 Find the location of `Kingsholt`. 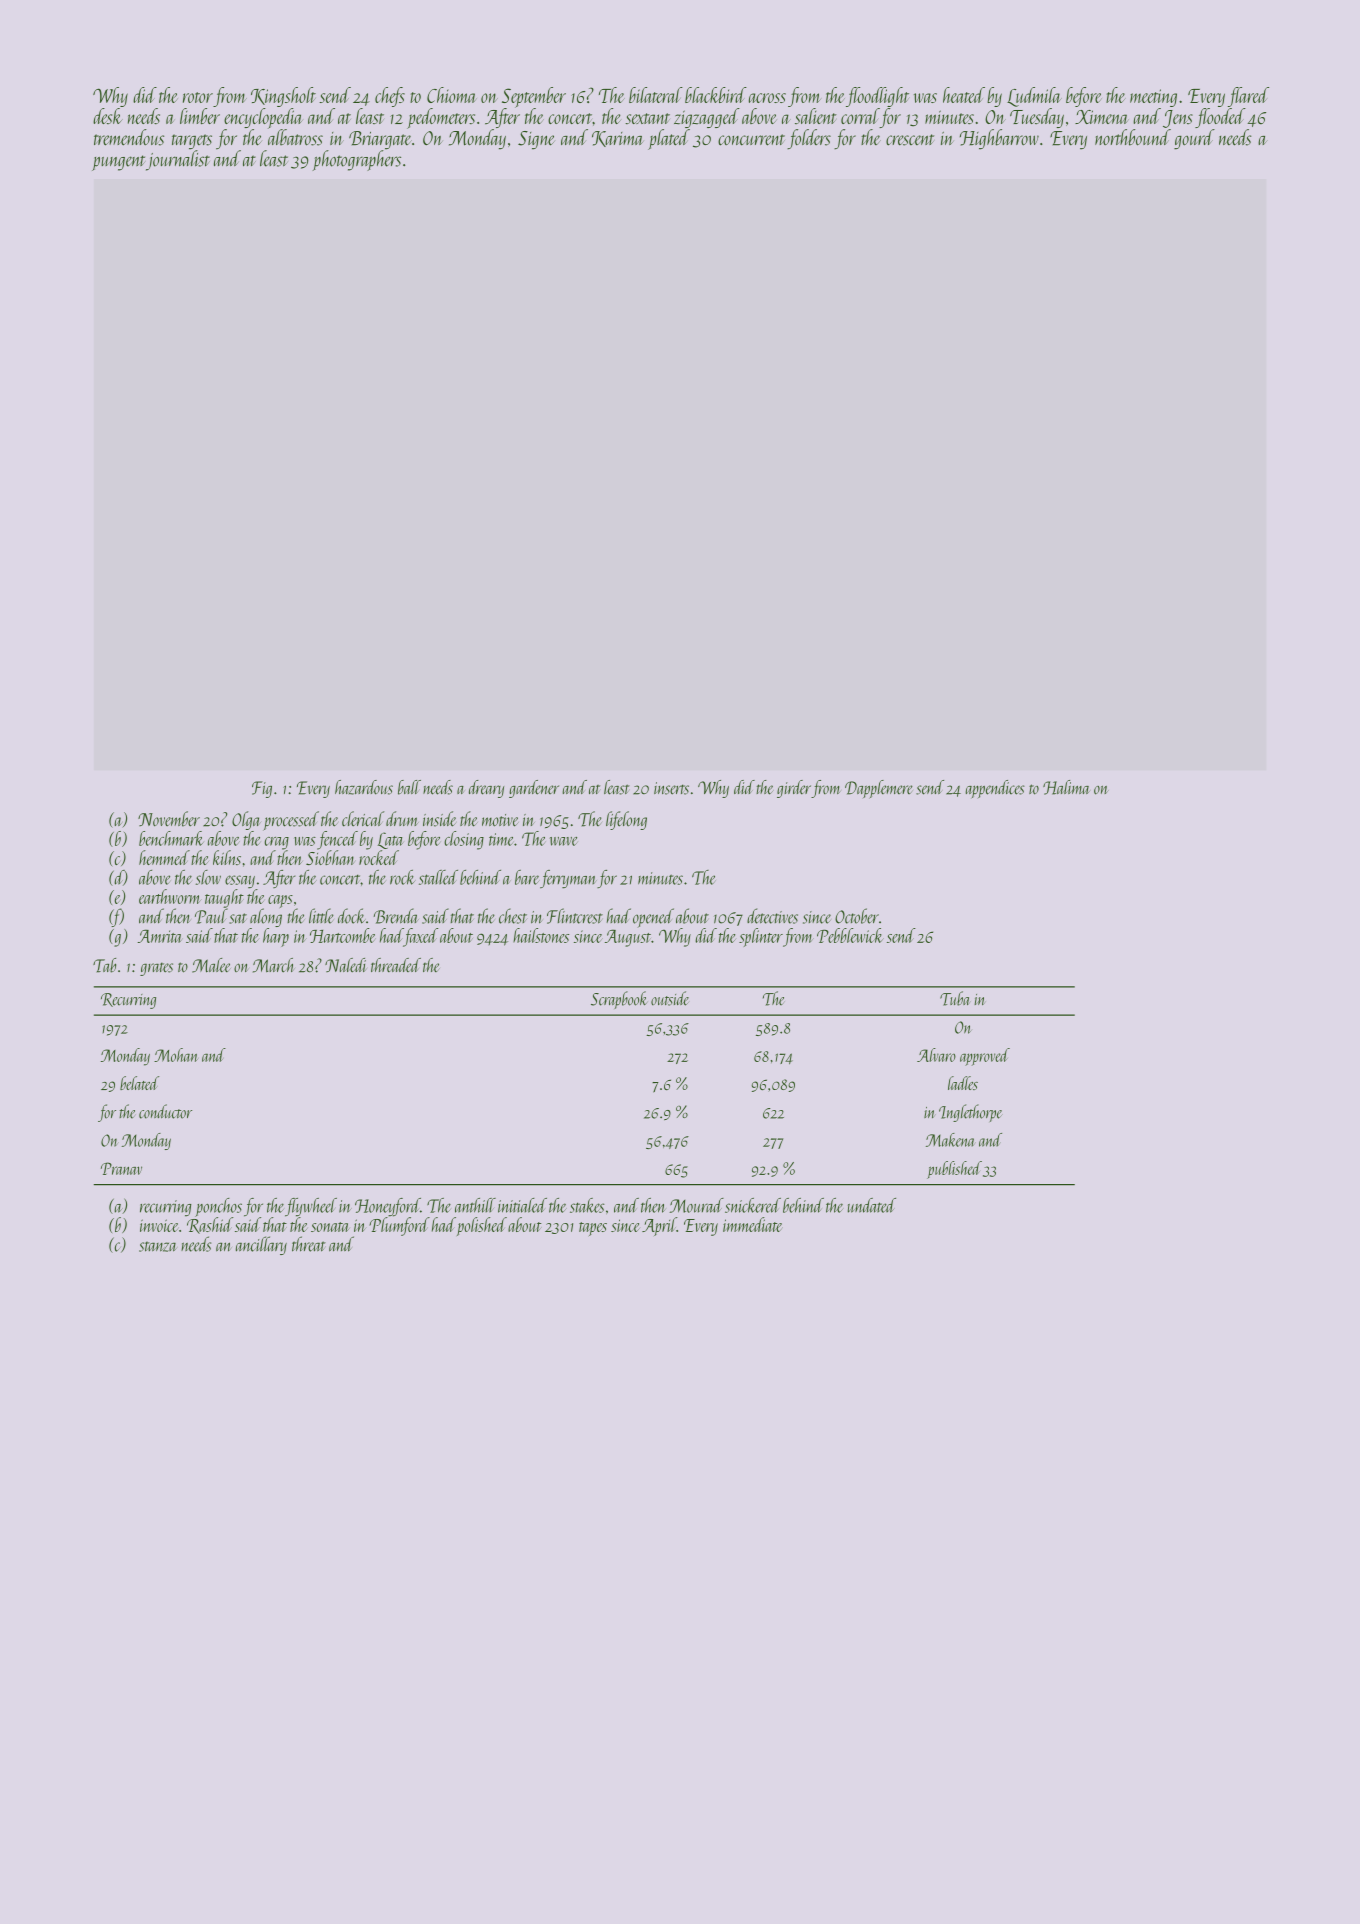

Kingsholt is located at coordinates (283, 97).
